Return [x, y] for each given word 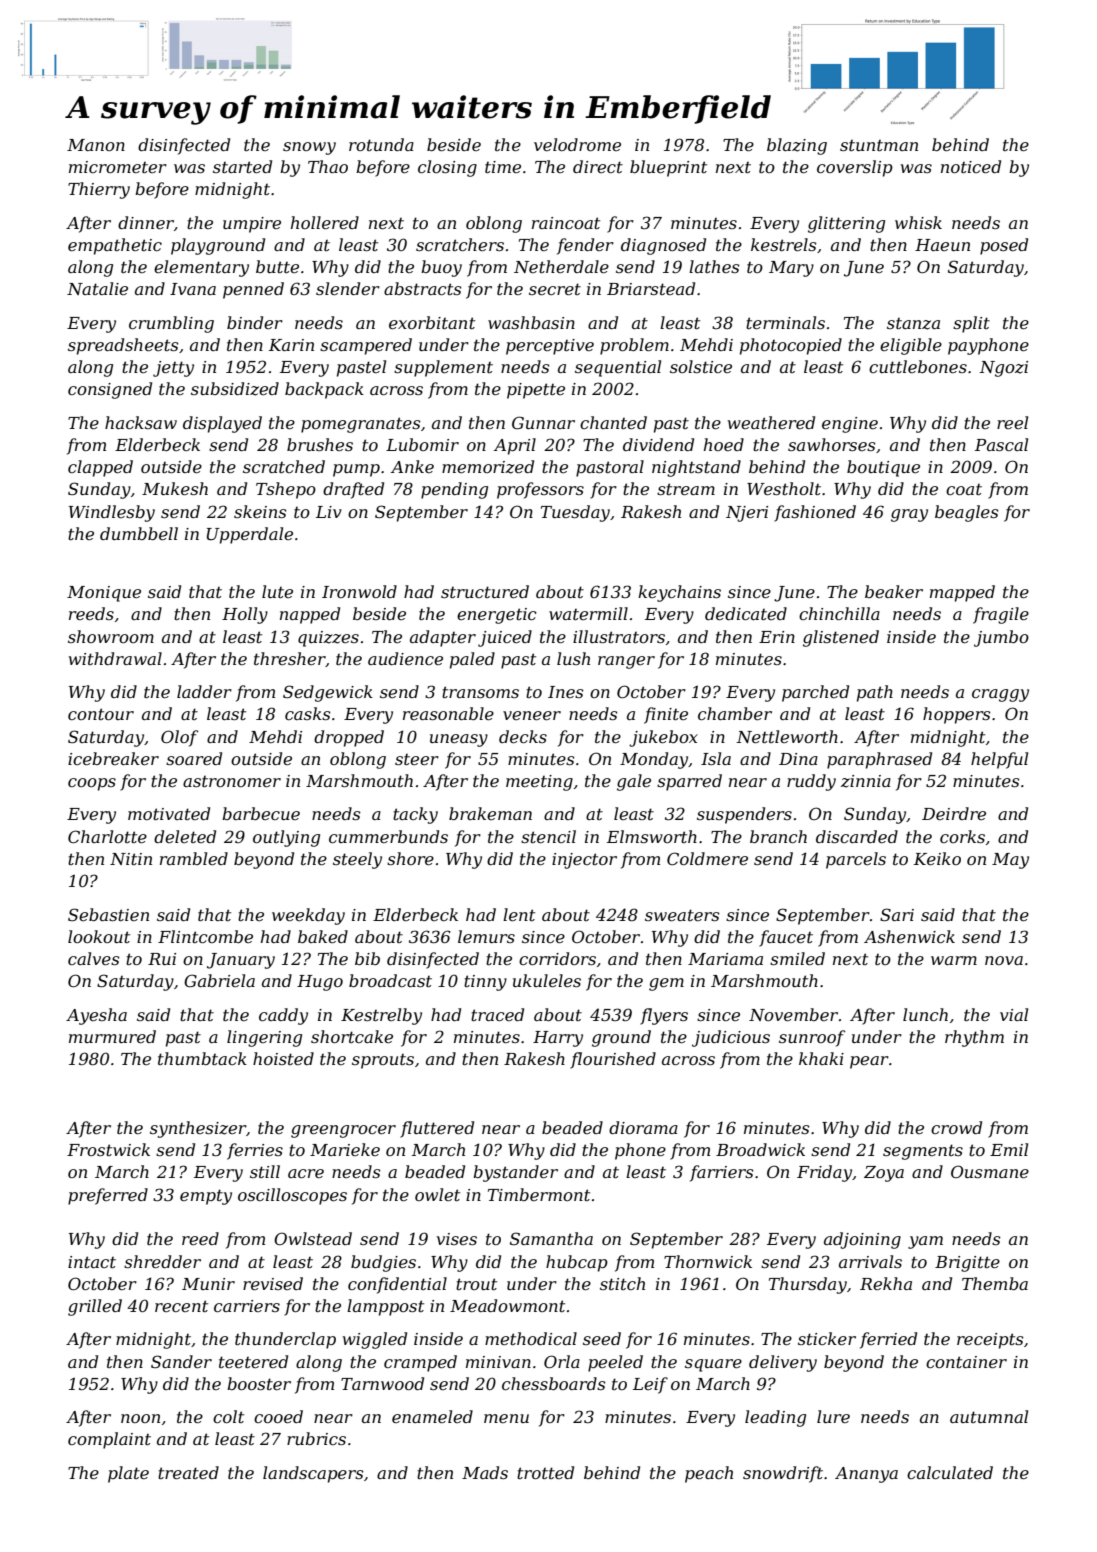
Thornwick [708, 1261]
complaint [109, 1440]
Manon [96, 145]
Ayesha [96, 1016]
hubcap [577, 1263]
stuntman [879, 145]
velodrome [577, 144]
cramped [420, 1363]
